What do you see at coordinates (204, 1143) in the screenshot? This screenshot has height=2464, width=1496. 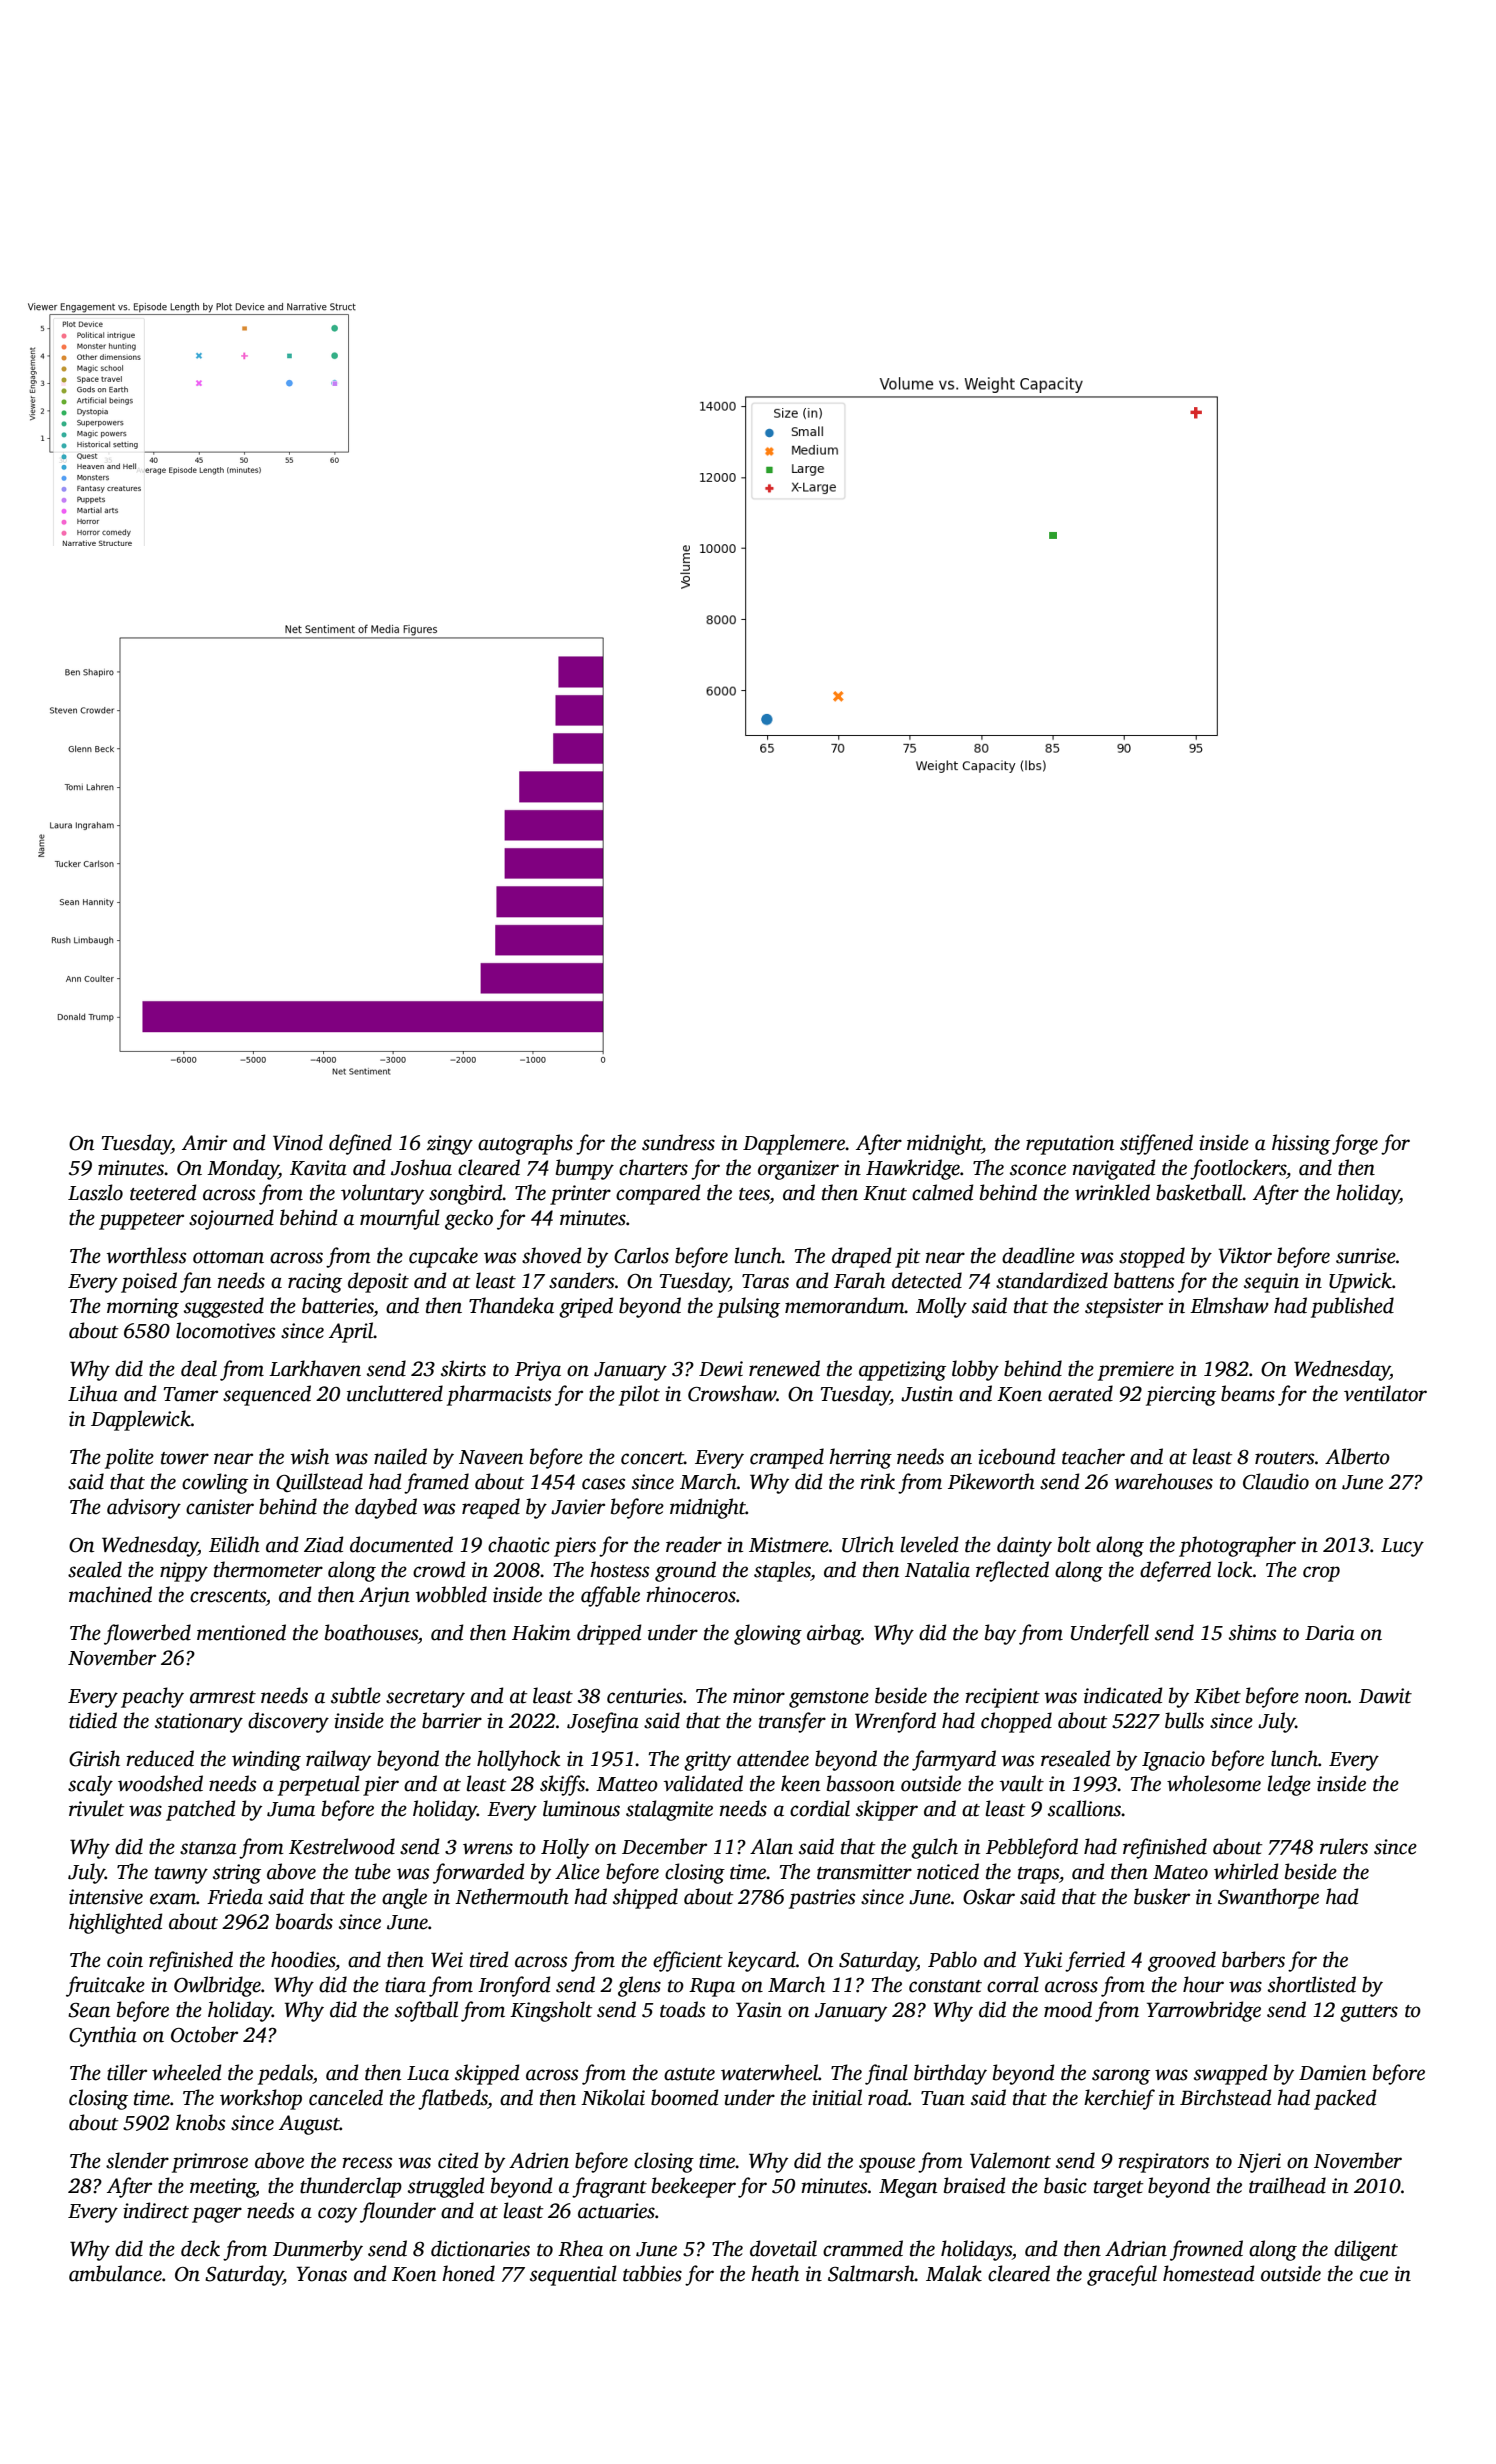 I see `Amir` at bounding box center [204, 1143].
